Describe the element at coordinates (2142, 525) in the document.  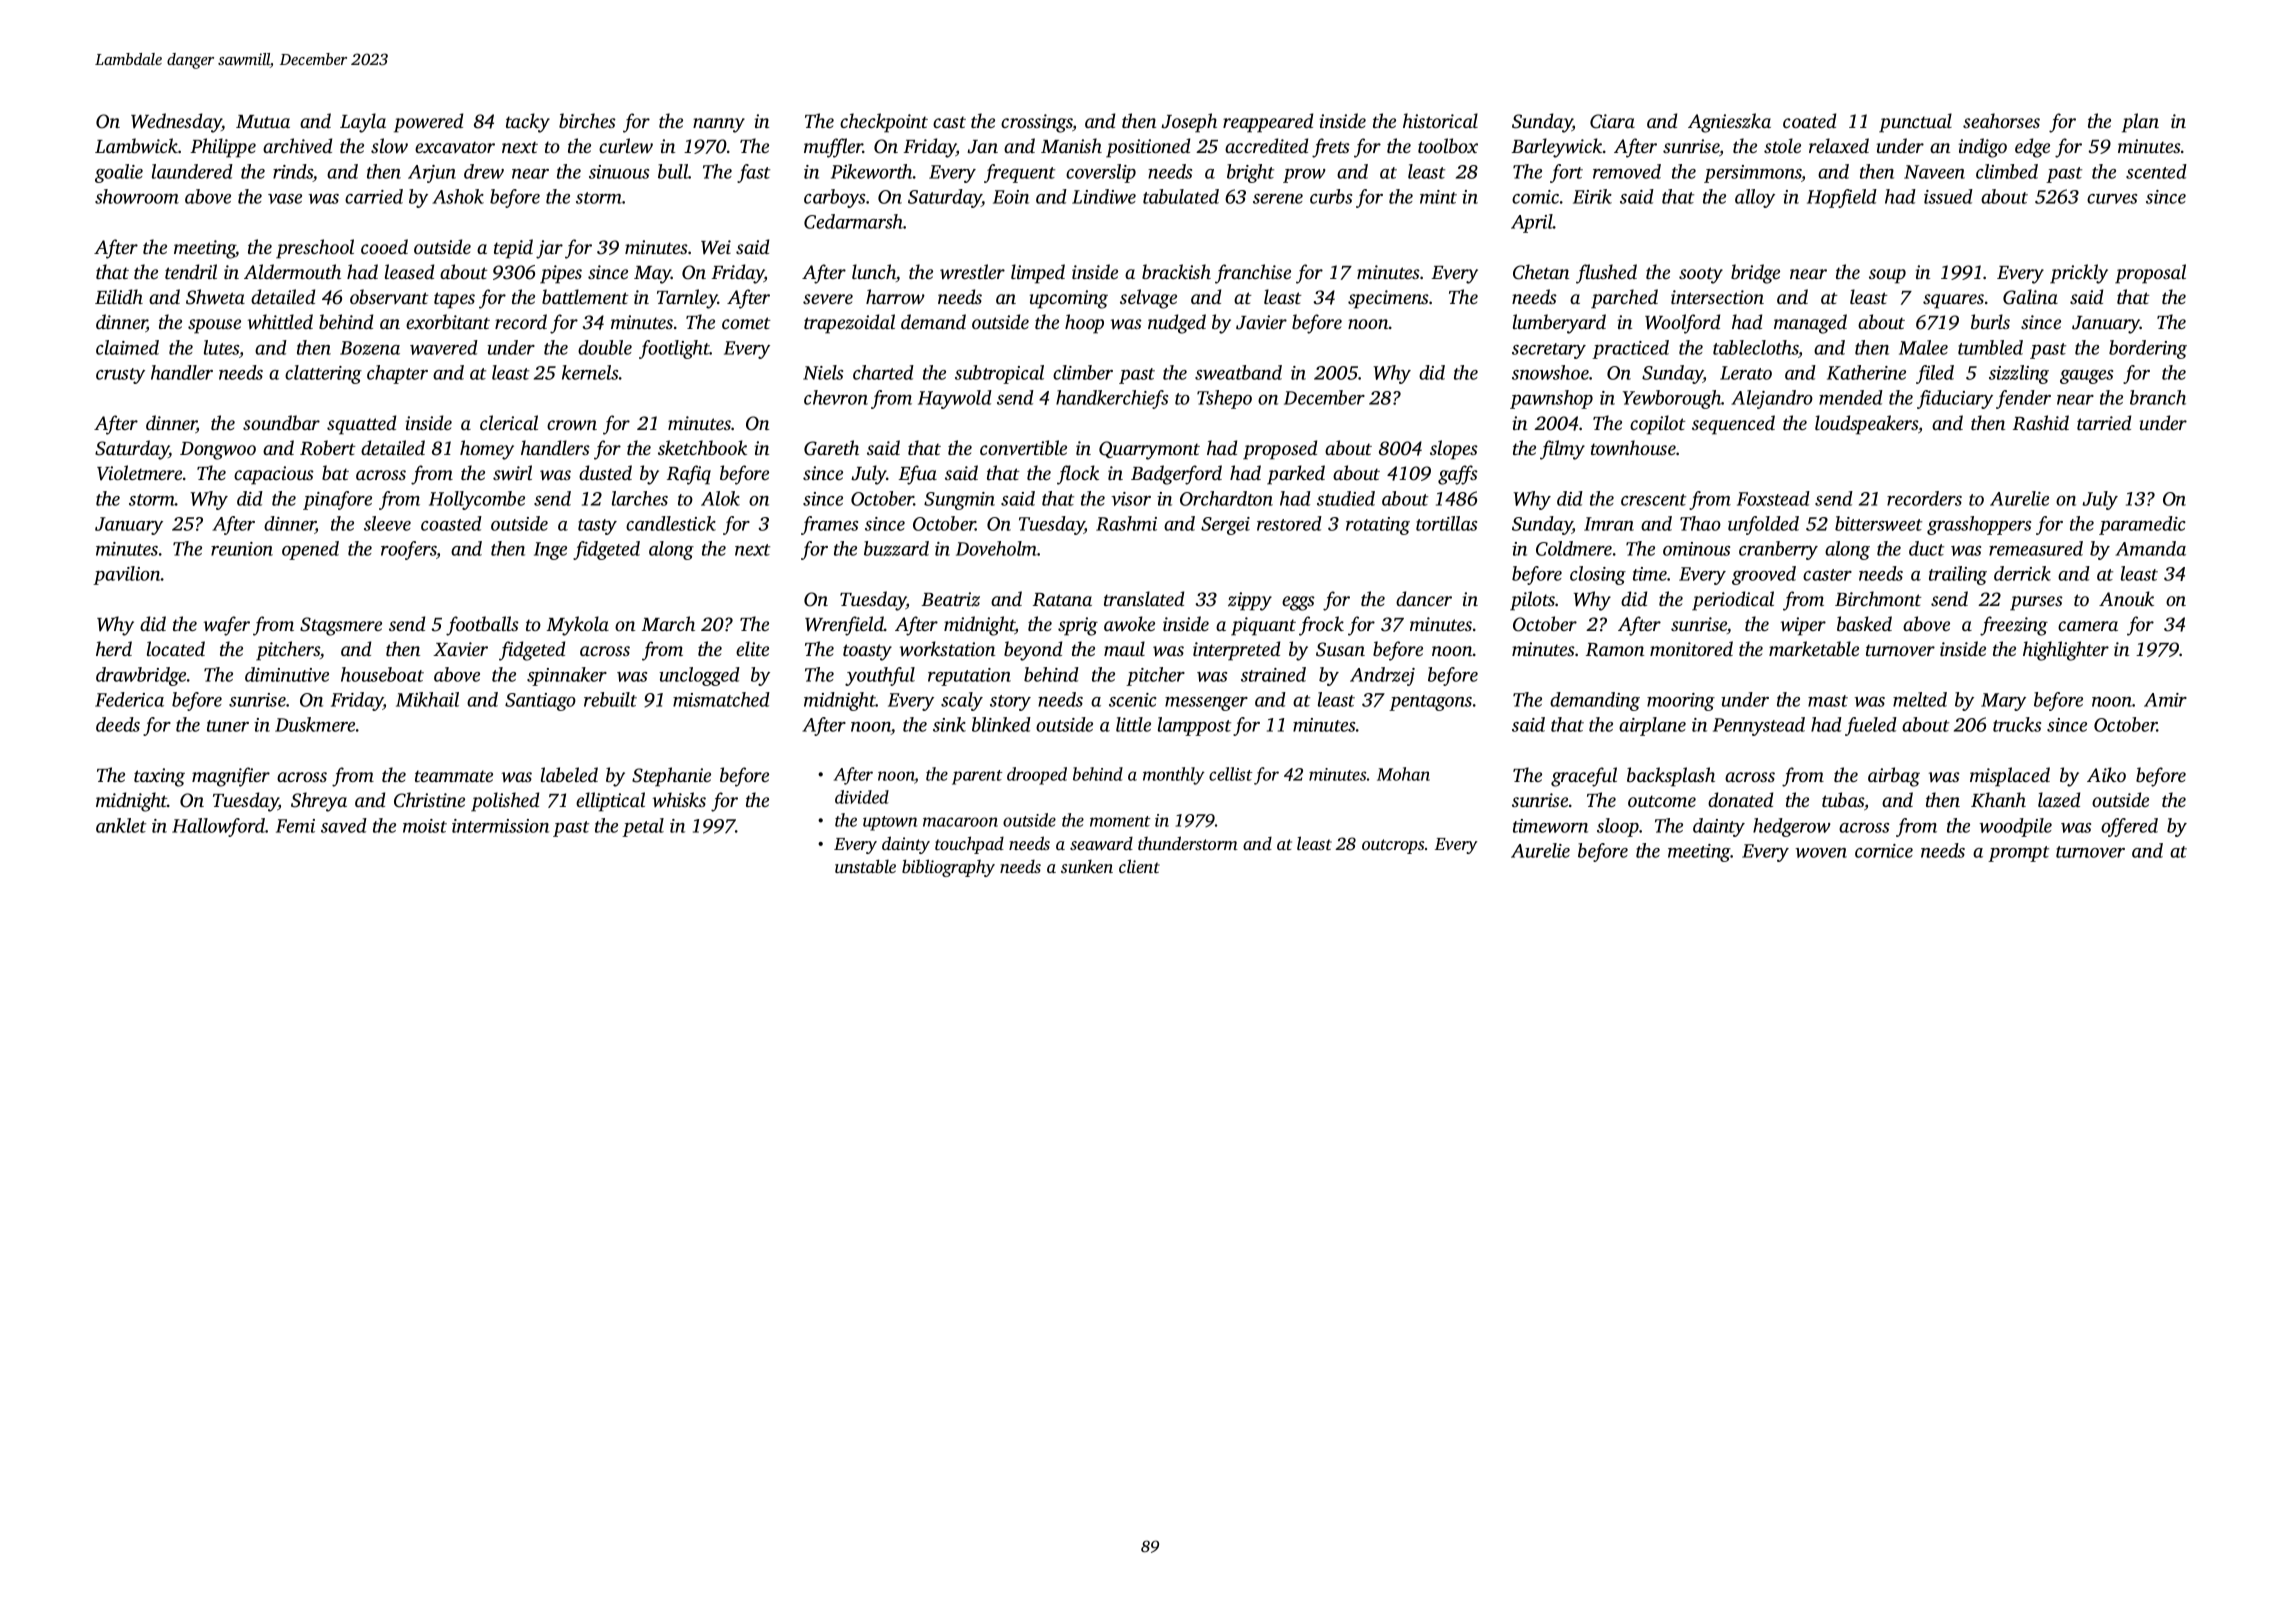
I see `paramedic` at that location.
